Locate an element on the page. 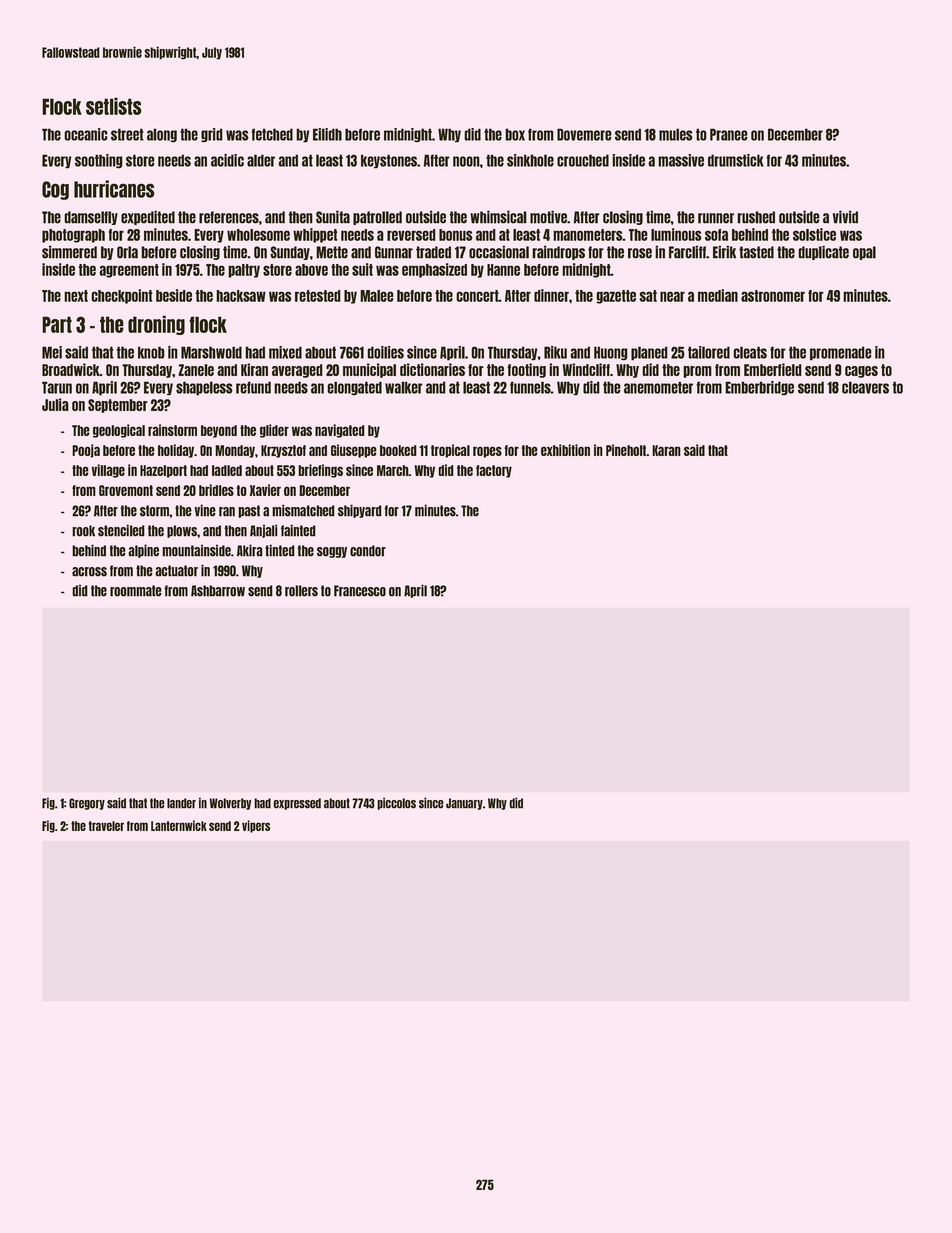 The image size is (952, 1233). expressed is located at coordinates (297, 804).
